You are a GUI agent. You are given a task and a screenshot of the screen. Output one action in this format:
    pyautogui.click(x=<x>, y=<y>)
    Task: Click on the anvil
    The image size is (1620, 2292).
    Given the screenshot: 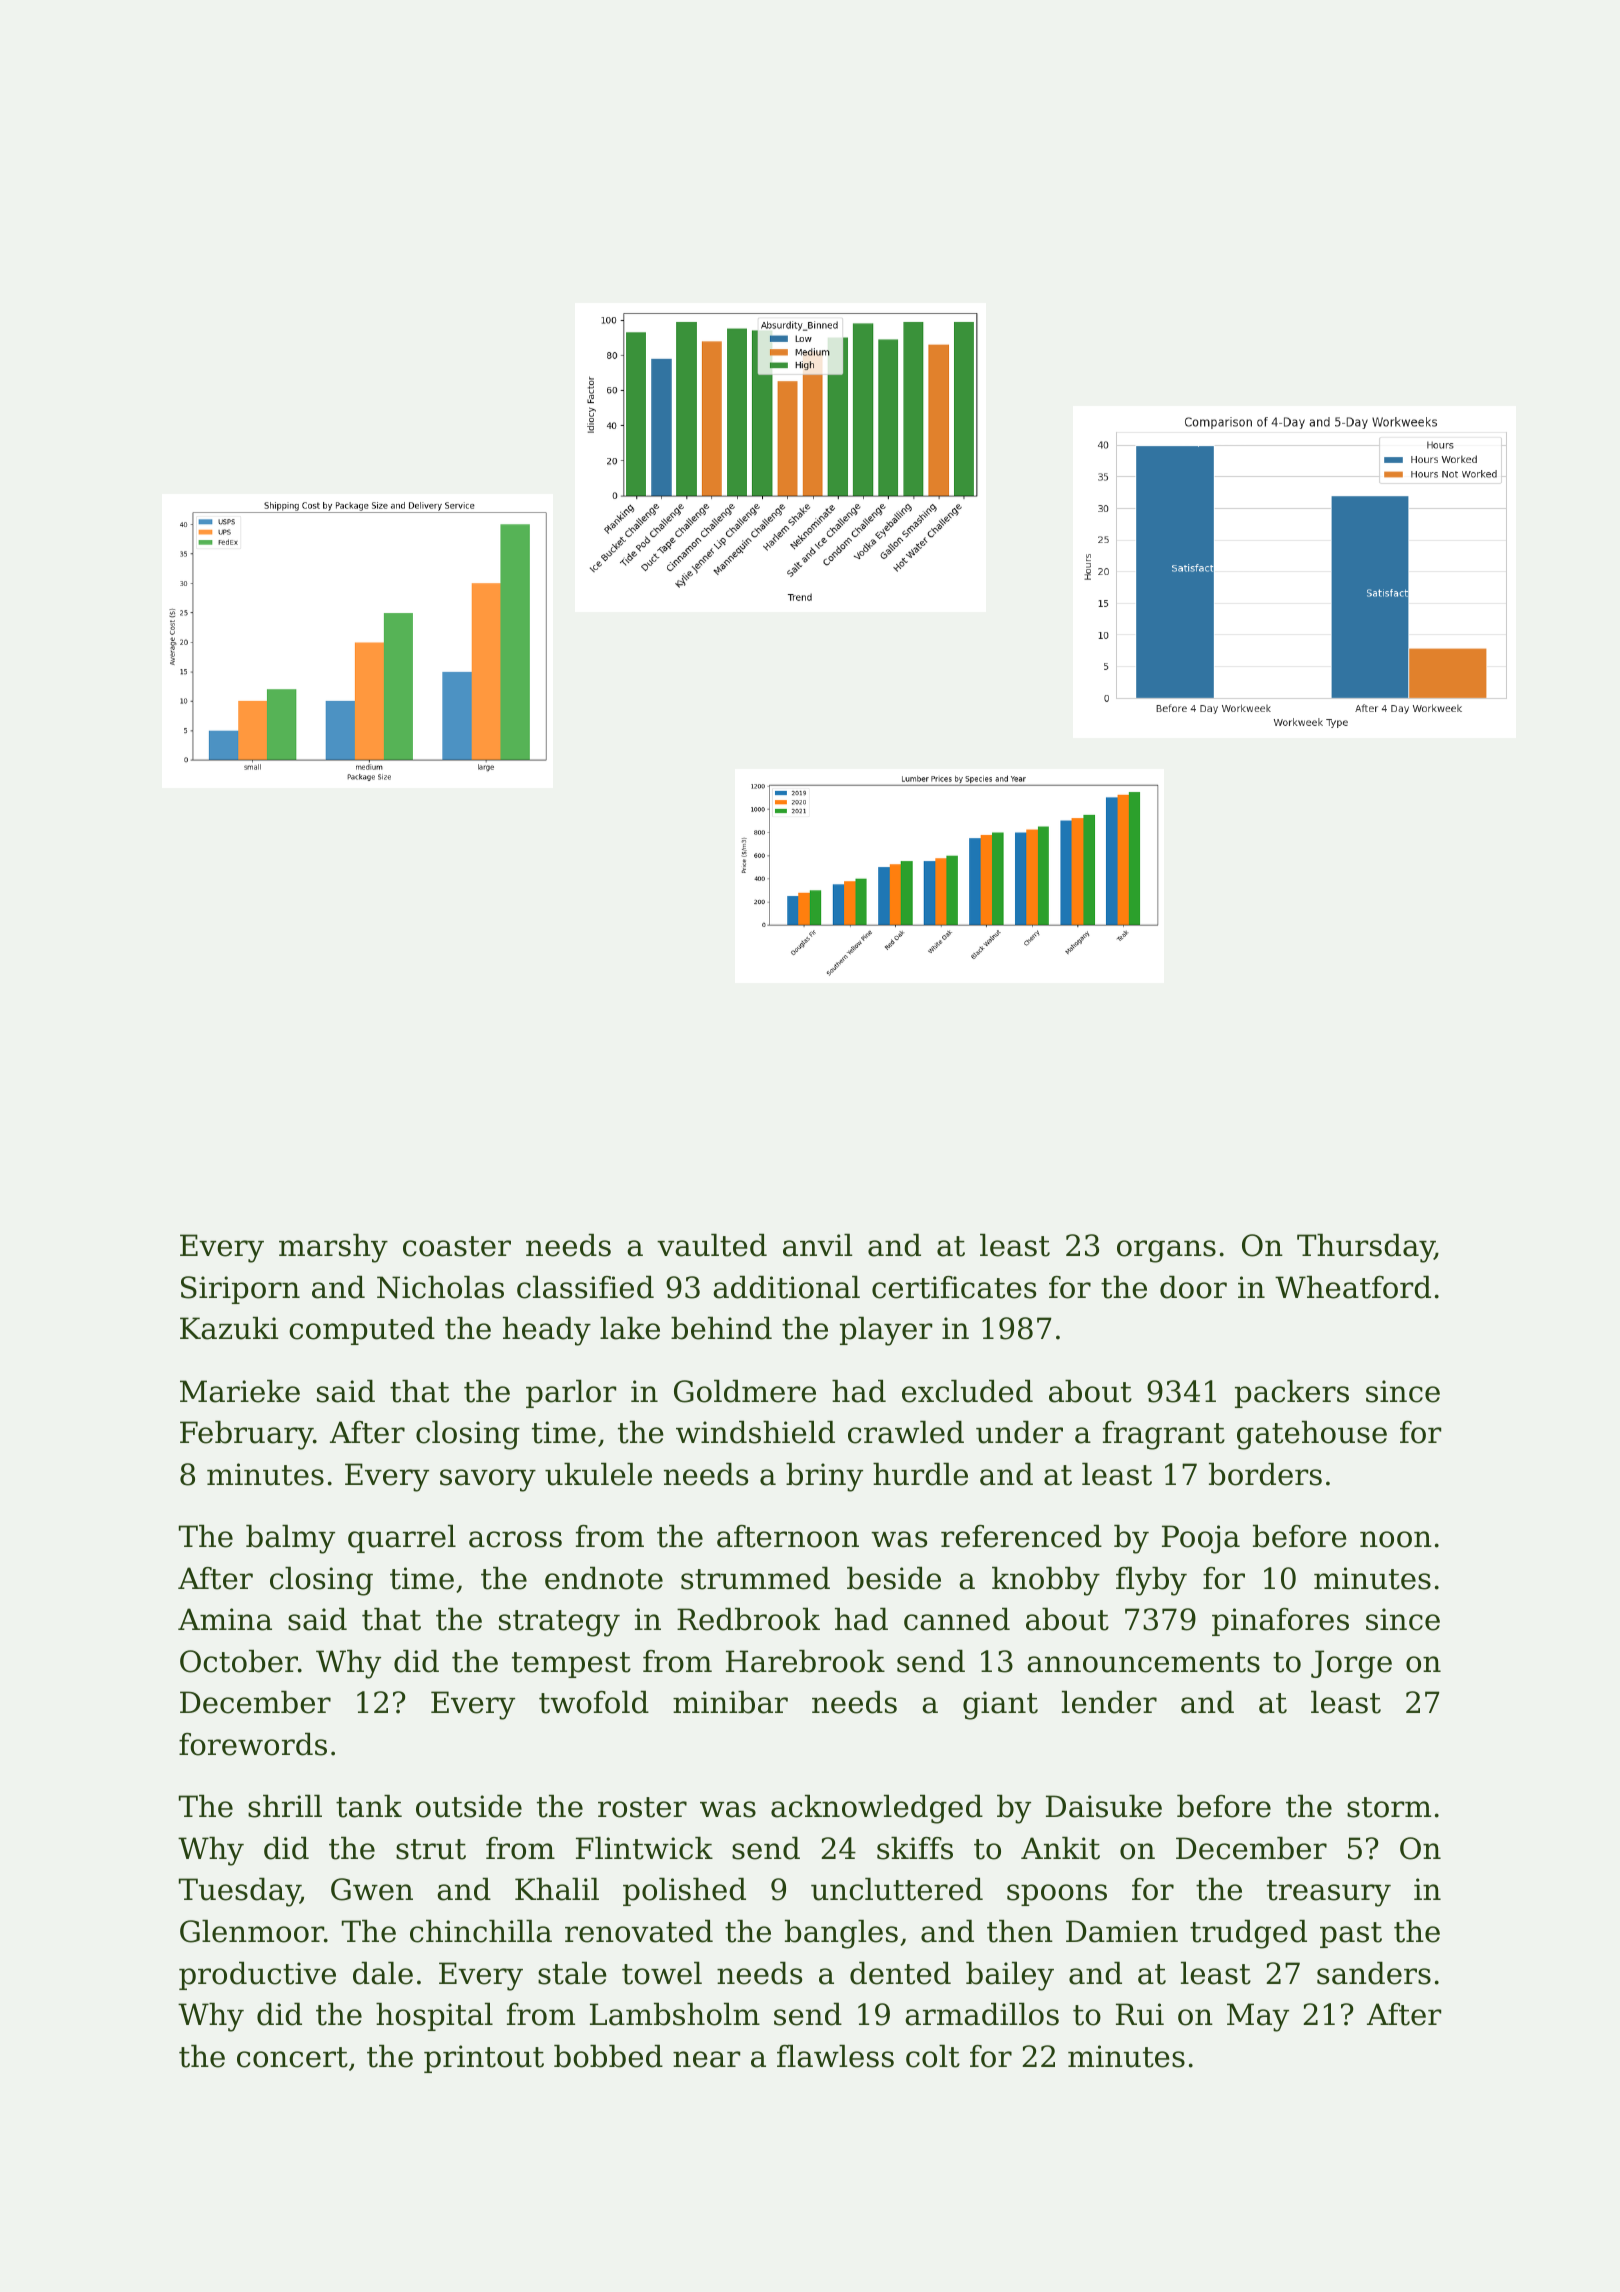 What is the action you would take?
    pyautogui.click(x=817, y=1245)
